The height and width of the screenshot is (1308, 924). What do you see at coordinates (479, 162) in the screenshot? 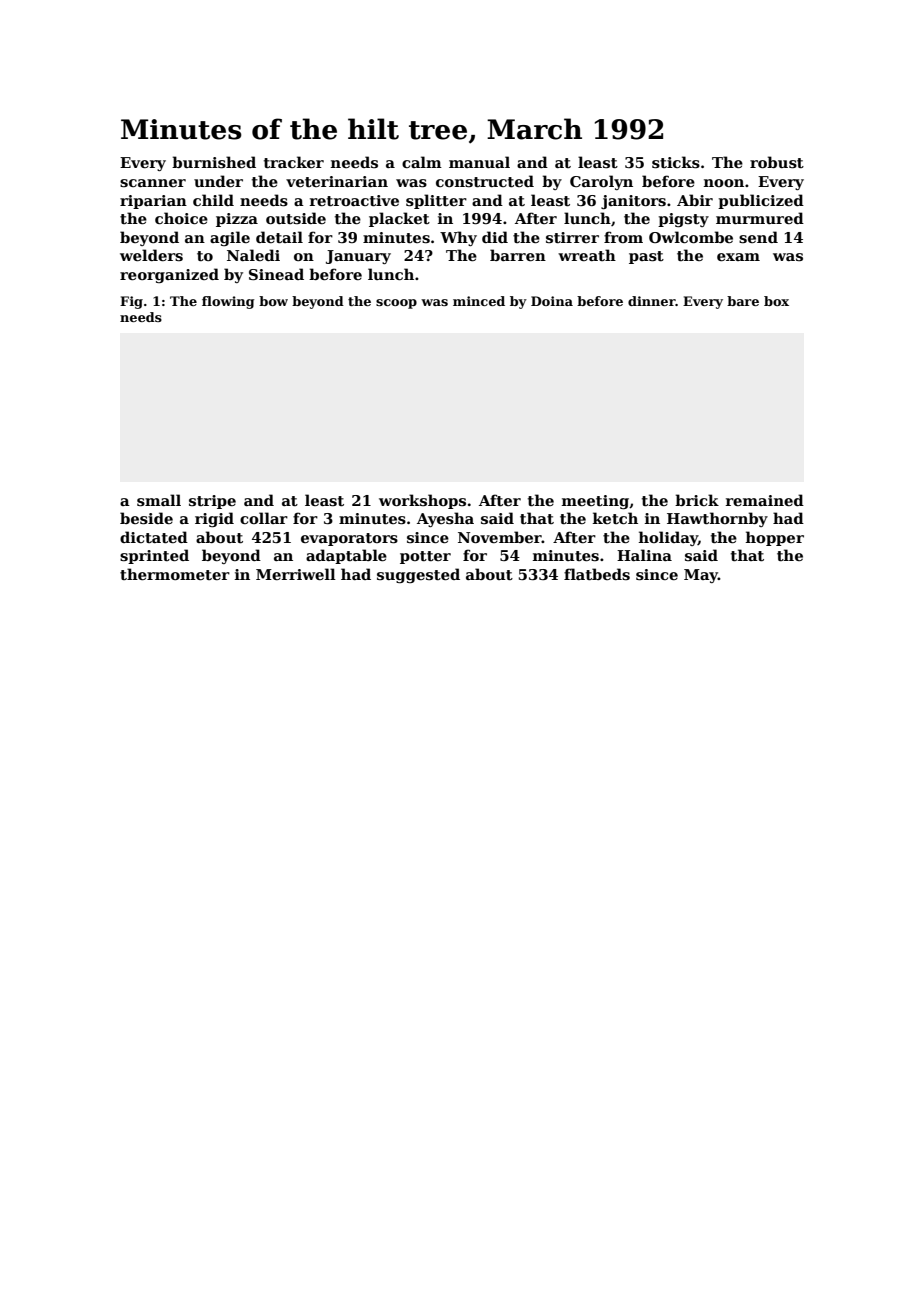
I see `manual` at bounding box center [479, 162].
